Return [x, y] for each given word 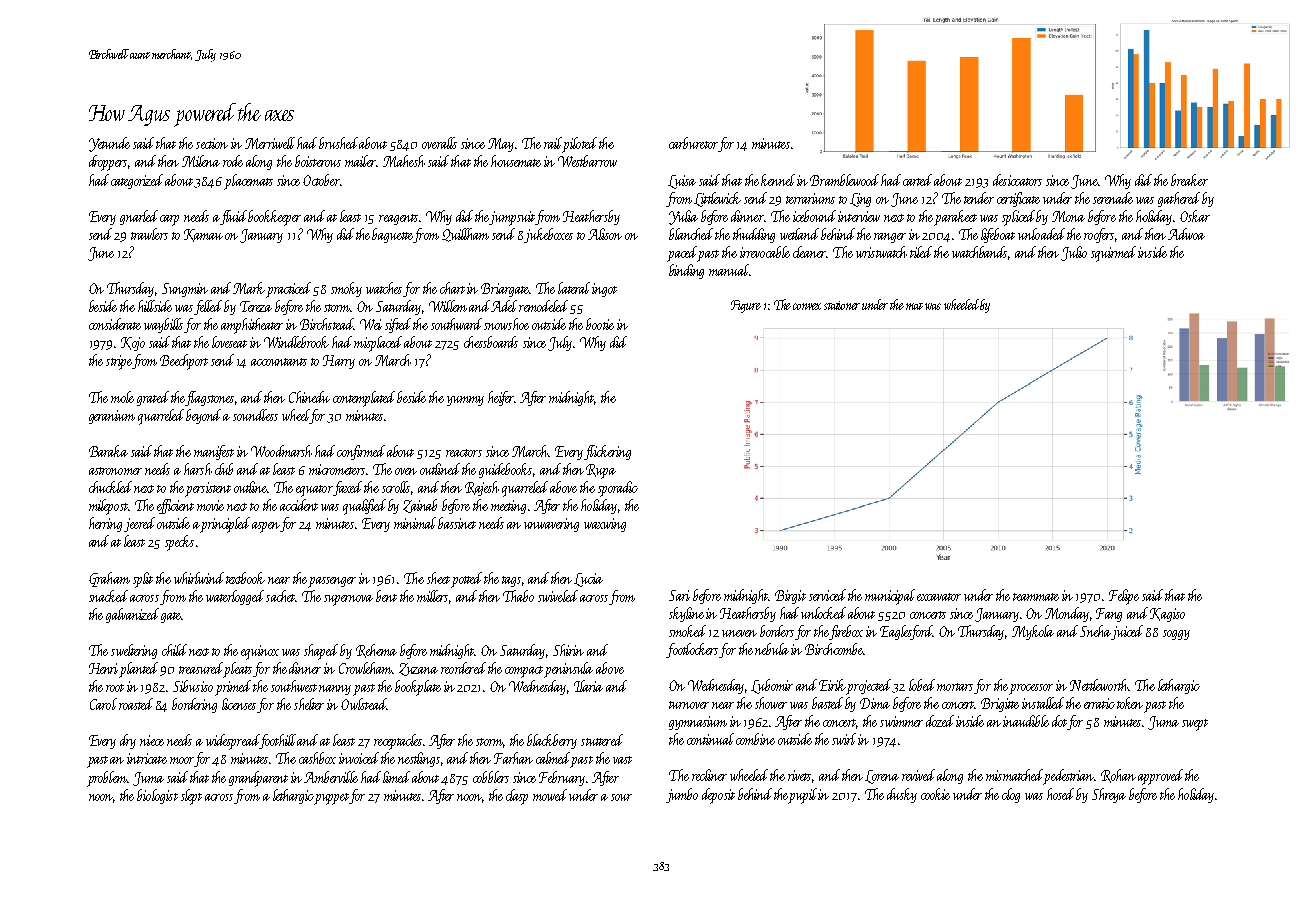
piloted [580, 144]
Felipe [1124, 597]
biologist [157, 796]
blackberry [552, 741]
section [212, 143]
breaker [1189, 180]
